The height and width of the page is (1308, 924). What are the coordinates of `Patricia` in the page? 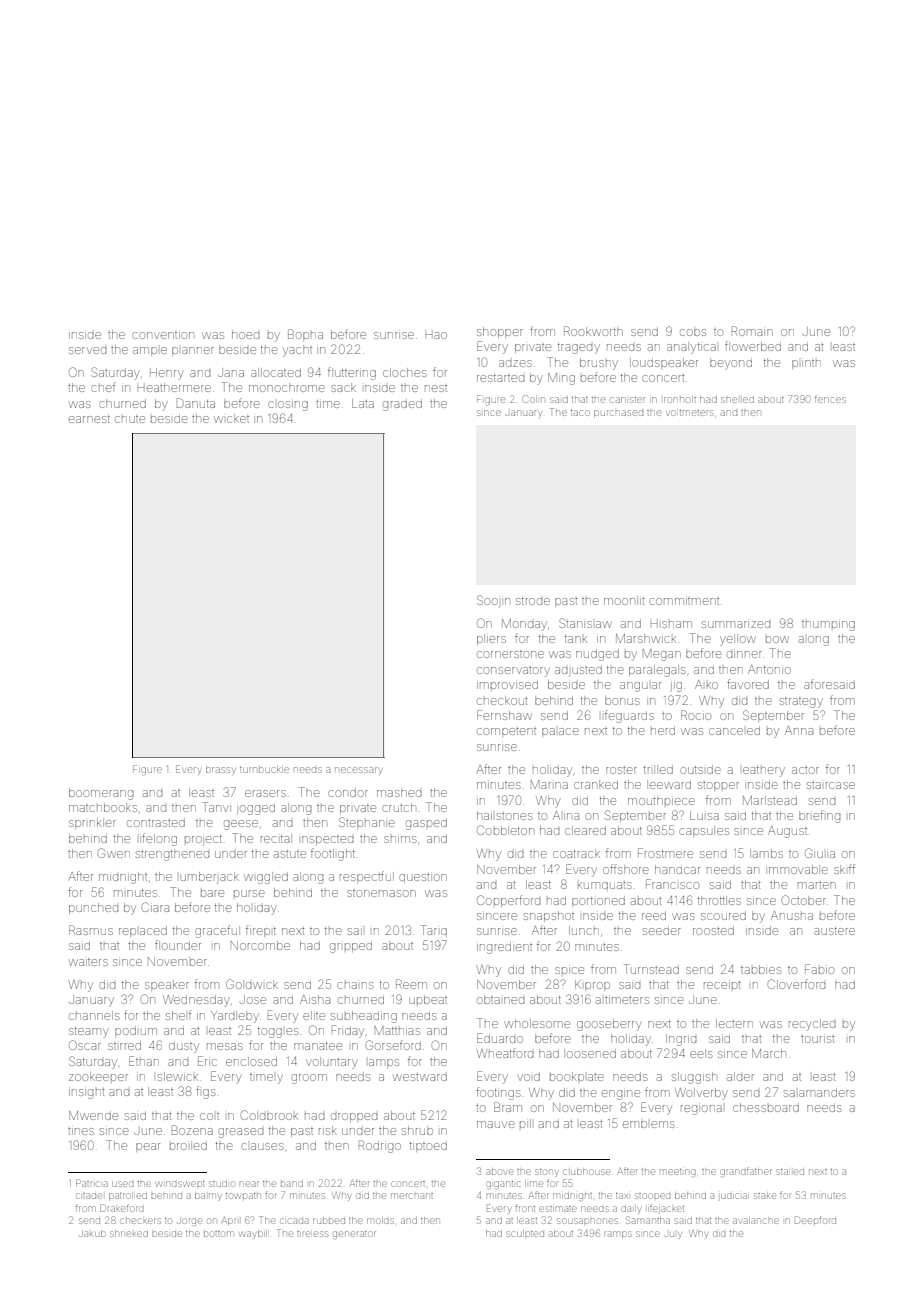 It's located at (92, 1183).
